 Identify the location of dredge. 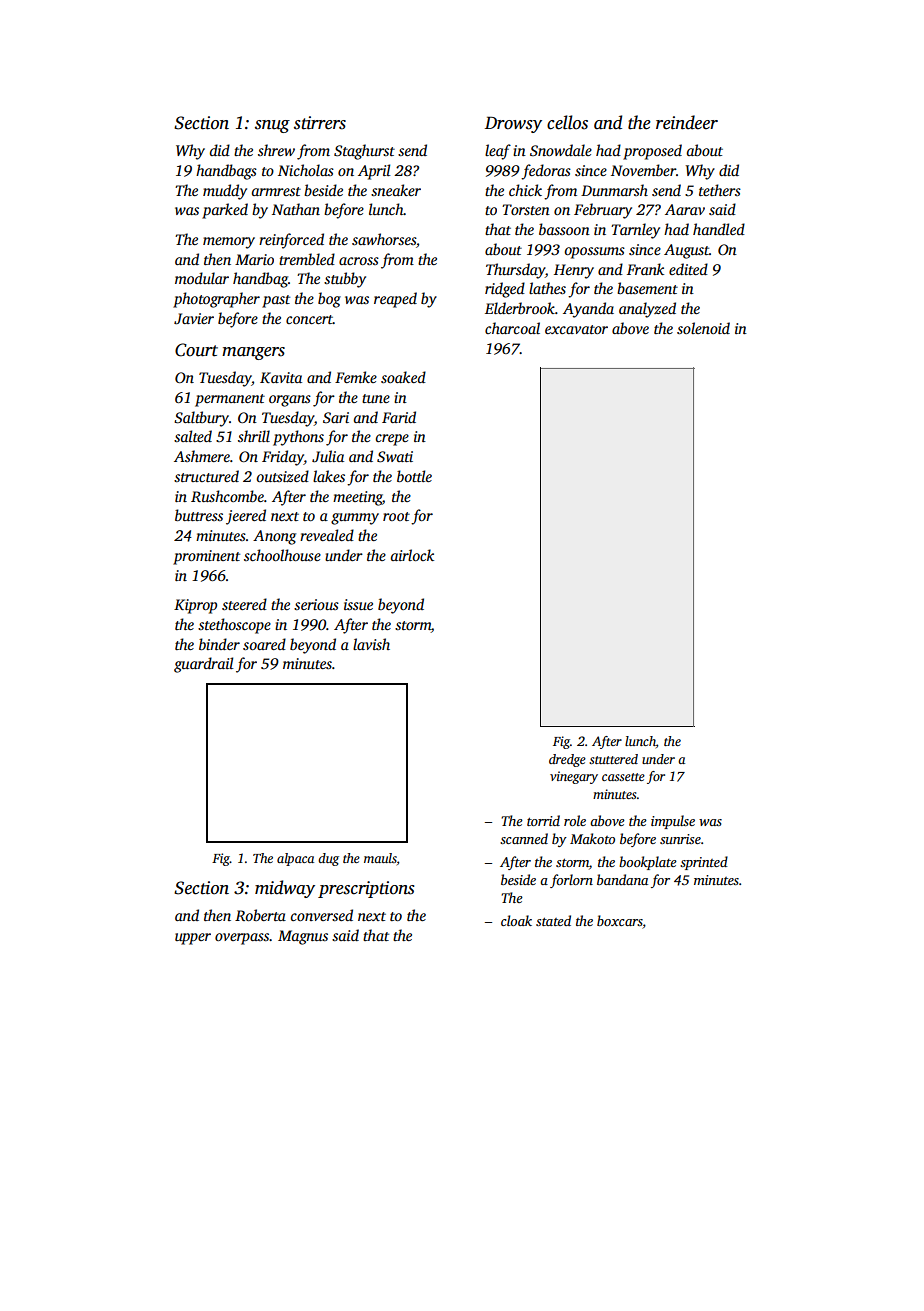
(567, 760).
